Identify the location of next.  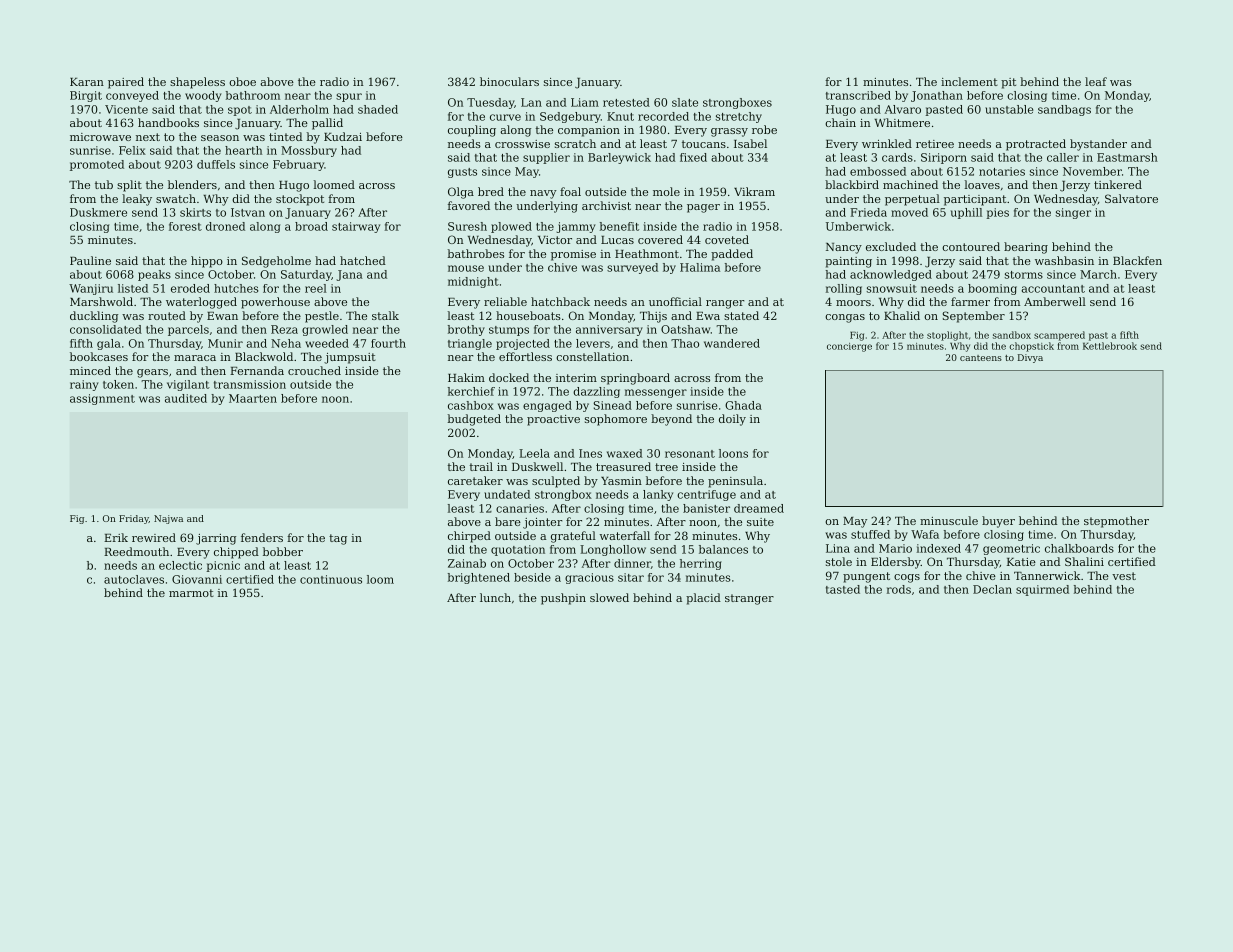
(148, 137).
